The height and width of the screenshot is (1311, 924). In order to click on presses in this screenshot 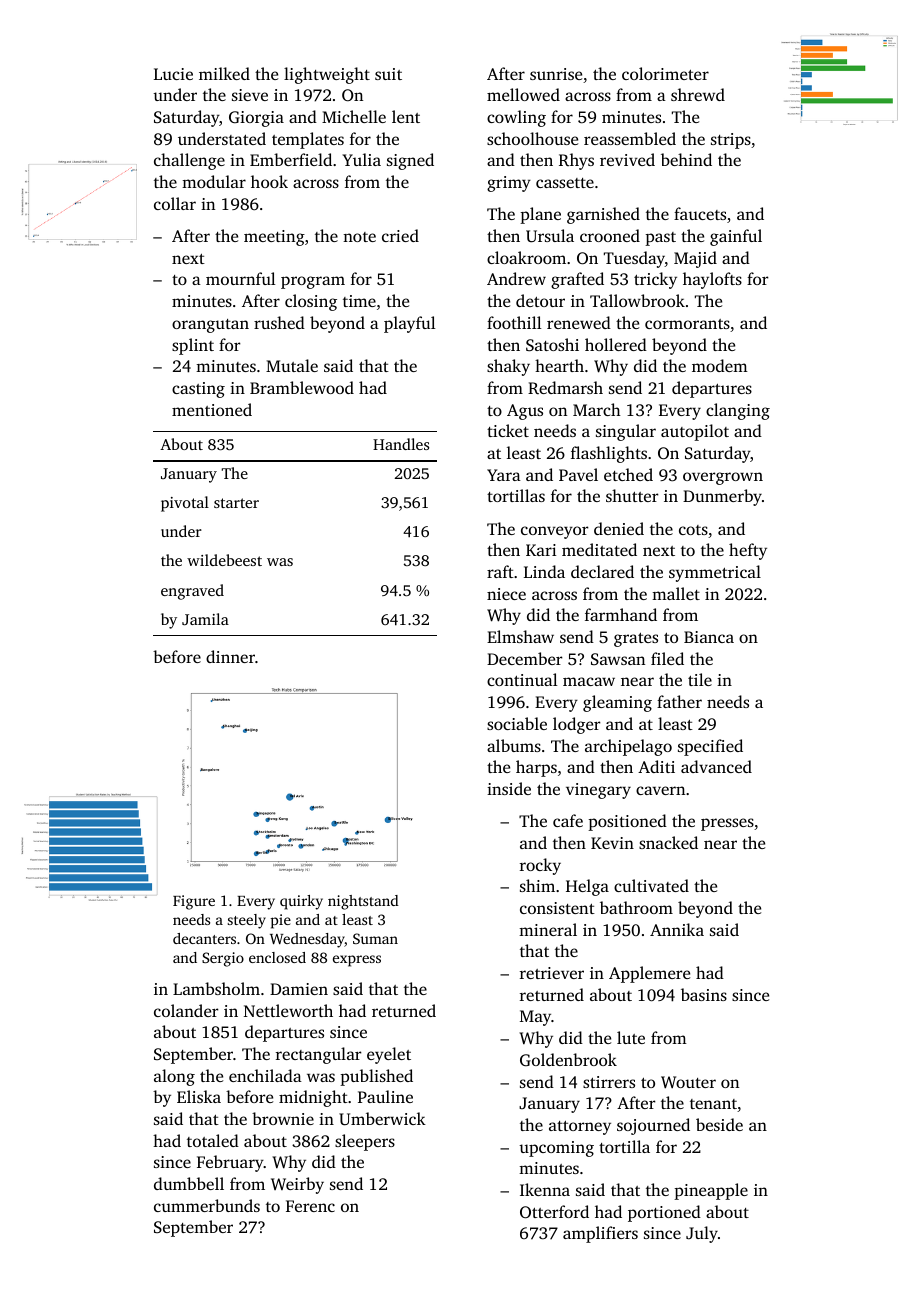, I will do `click(727, 824)`.
